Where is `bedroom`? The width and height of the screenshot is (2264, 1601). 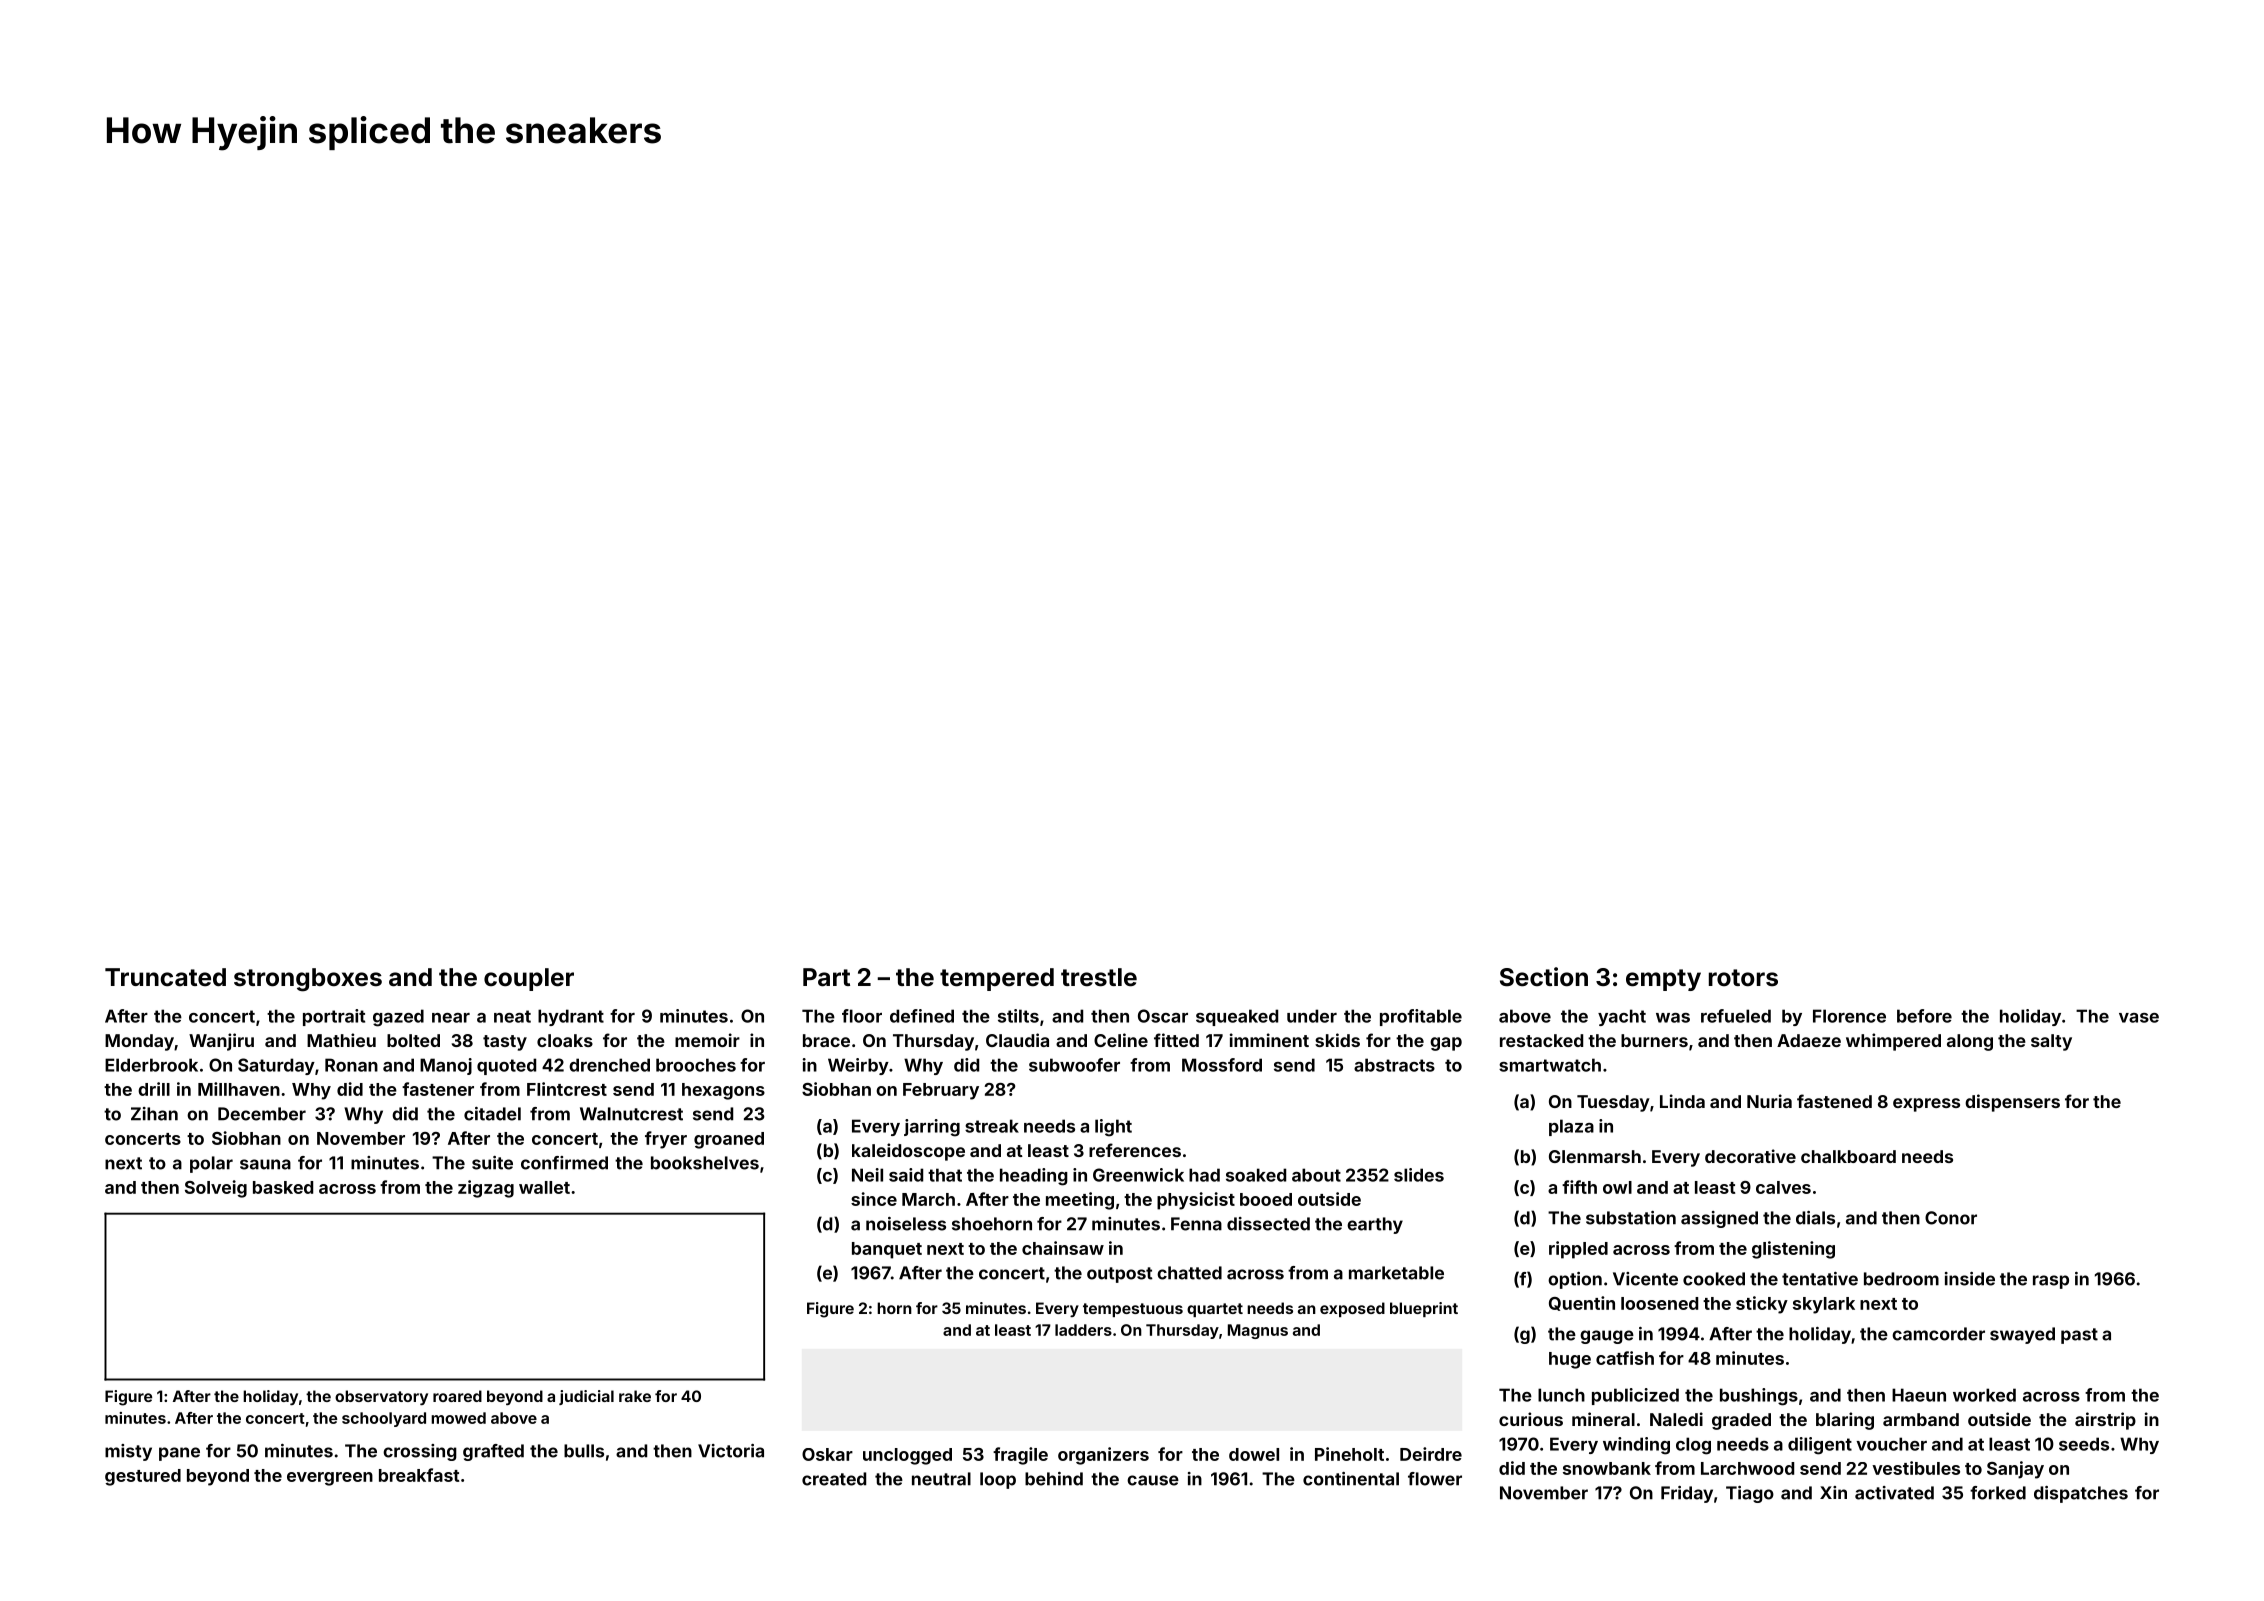 bedroom is located at coordinates (1901, 1279).
